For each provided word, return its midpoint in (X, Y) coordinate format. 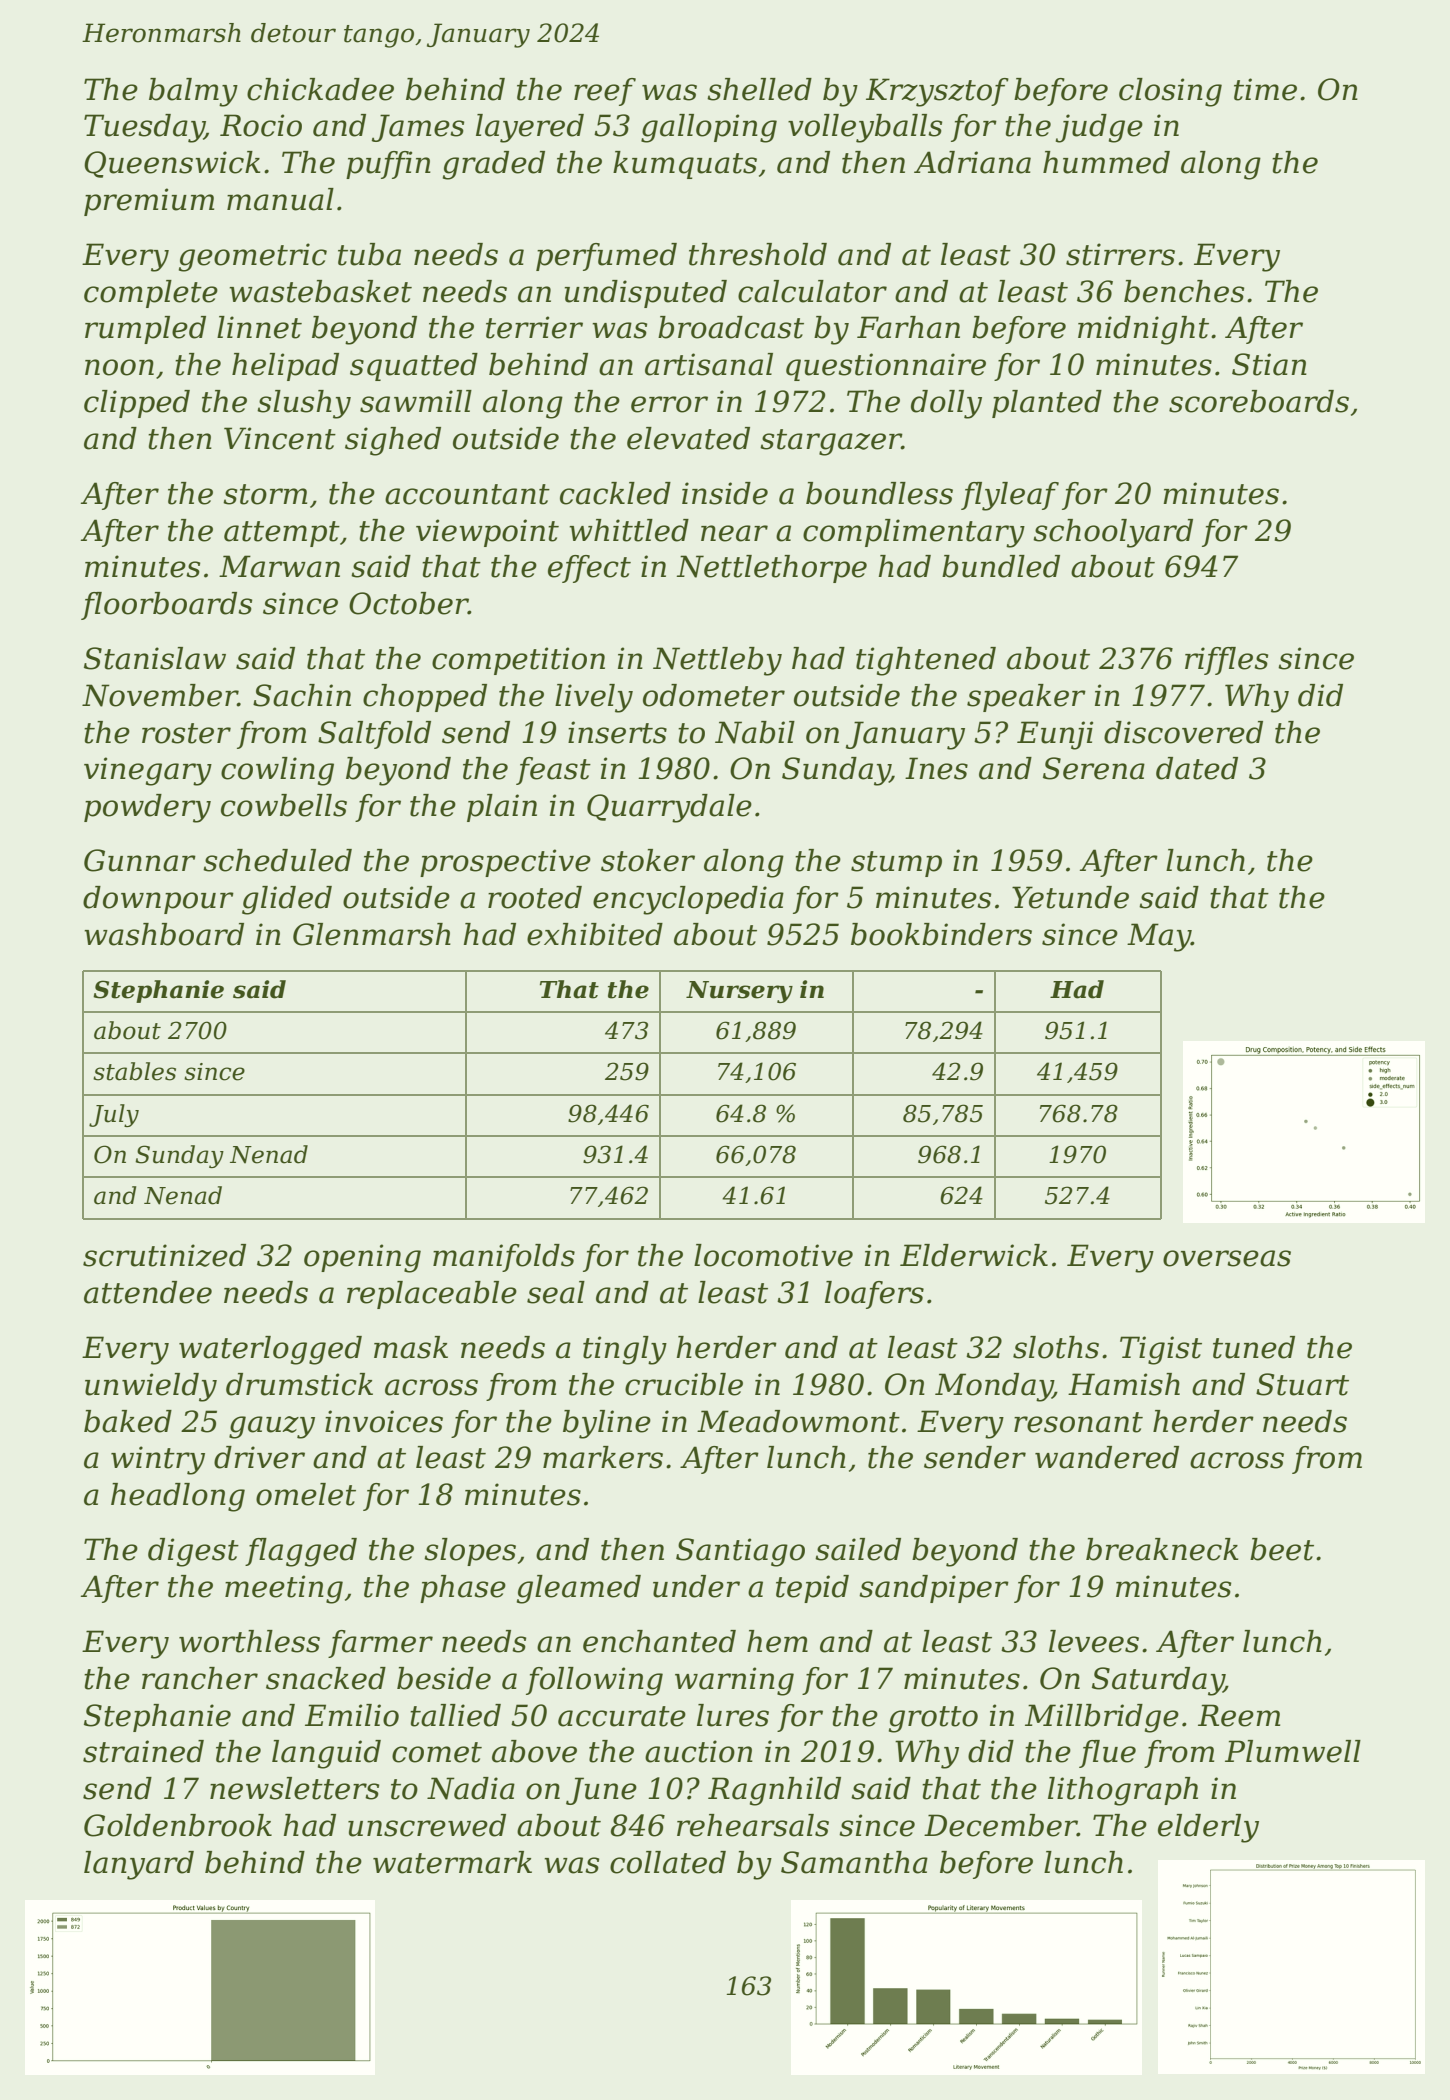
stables (134, 1071)
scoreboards (1259, 401)
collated (668, 1862)
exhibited (595, 934)
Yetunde (1070, 897)
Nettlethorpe (772, 569)
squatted (414, 367)
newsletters (294, 1788)
